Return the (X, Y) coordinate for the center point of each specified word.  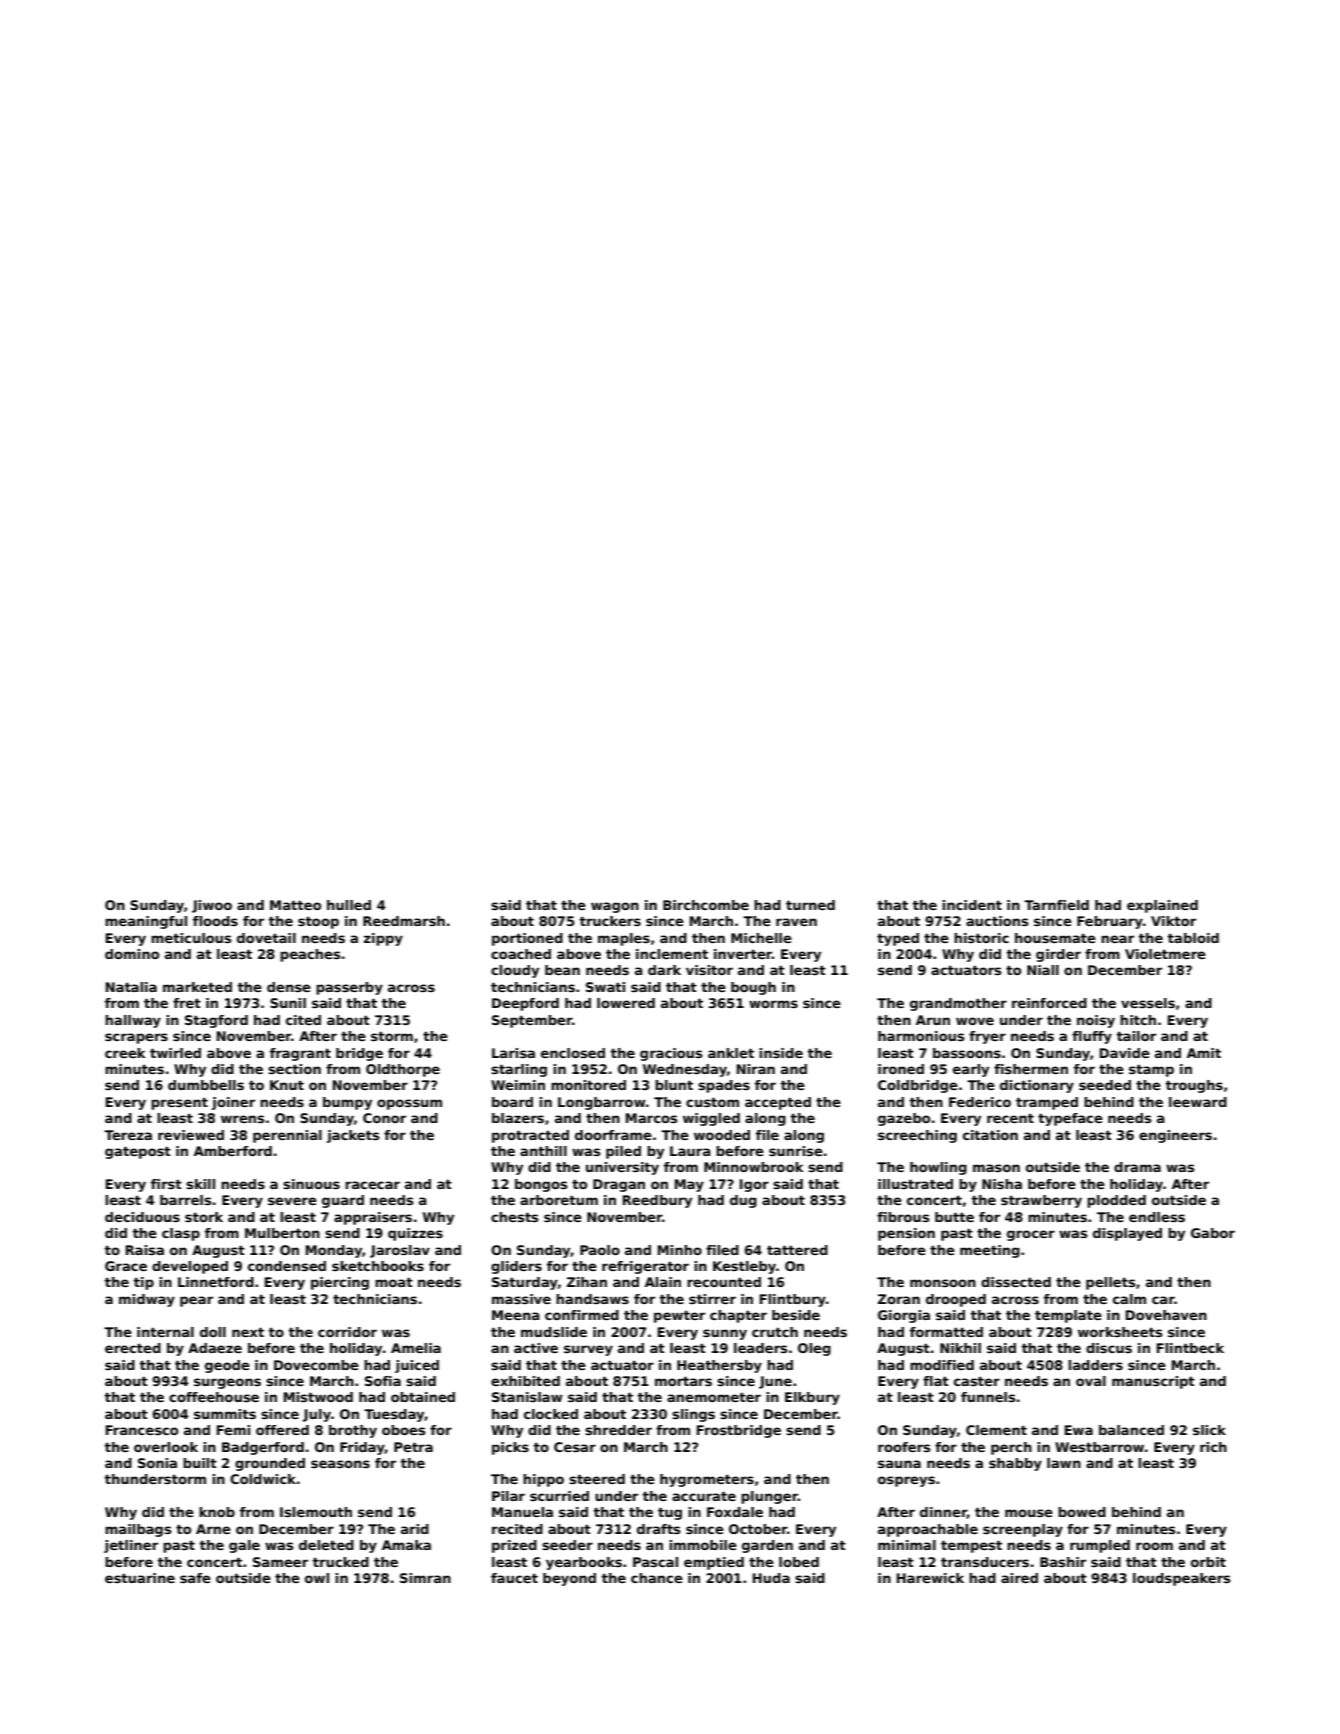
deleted (326, 1545)
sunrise (796, 1151)
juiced (417, 1366)
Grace (126, 1266)
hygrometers (707, 1480)
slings (693, 1415)
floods (215, 921)
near (1117, 939)
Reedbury (657, 1201)
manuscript (1153, 1382)
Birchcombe (706, 905)
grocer (1031, 1235)
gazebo (904, 1119)
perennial (287, 1136)
